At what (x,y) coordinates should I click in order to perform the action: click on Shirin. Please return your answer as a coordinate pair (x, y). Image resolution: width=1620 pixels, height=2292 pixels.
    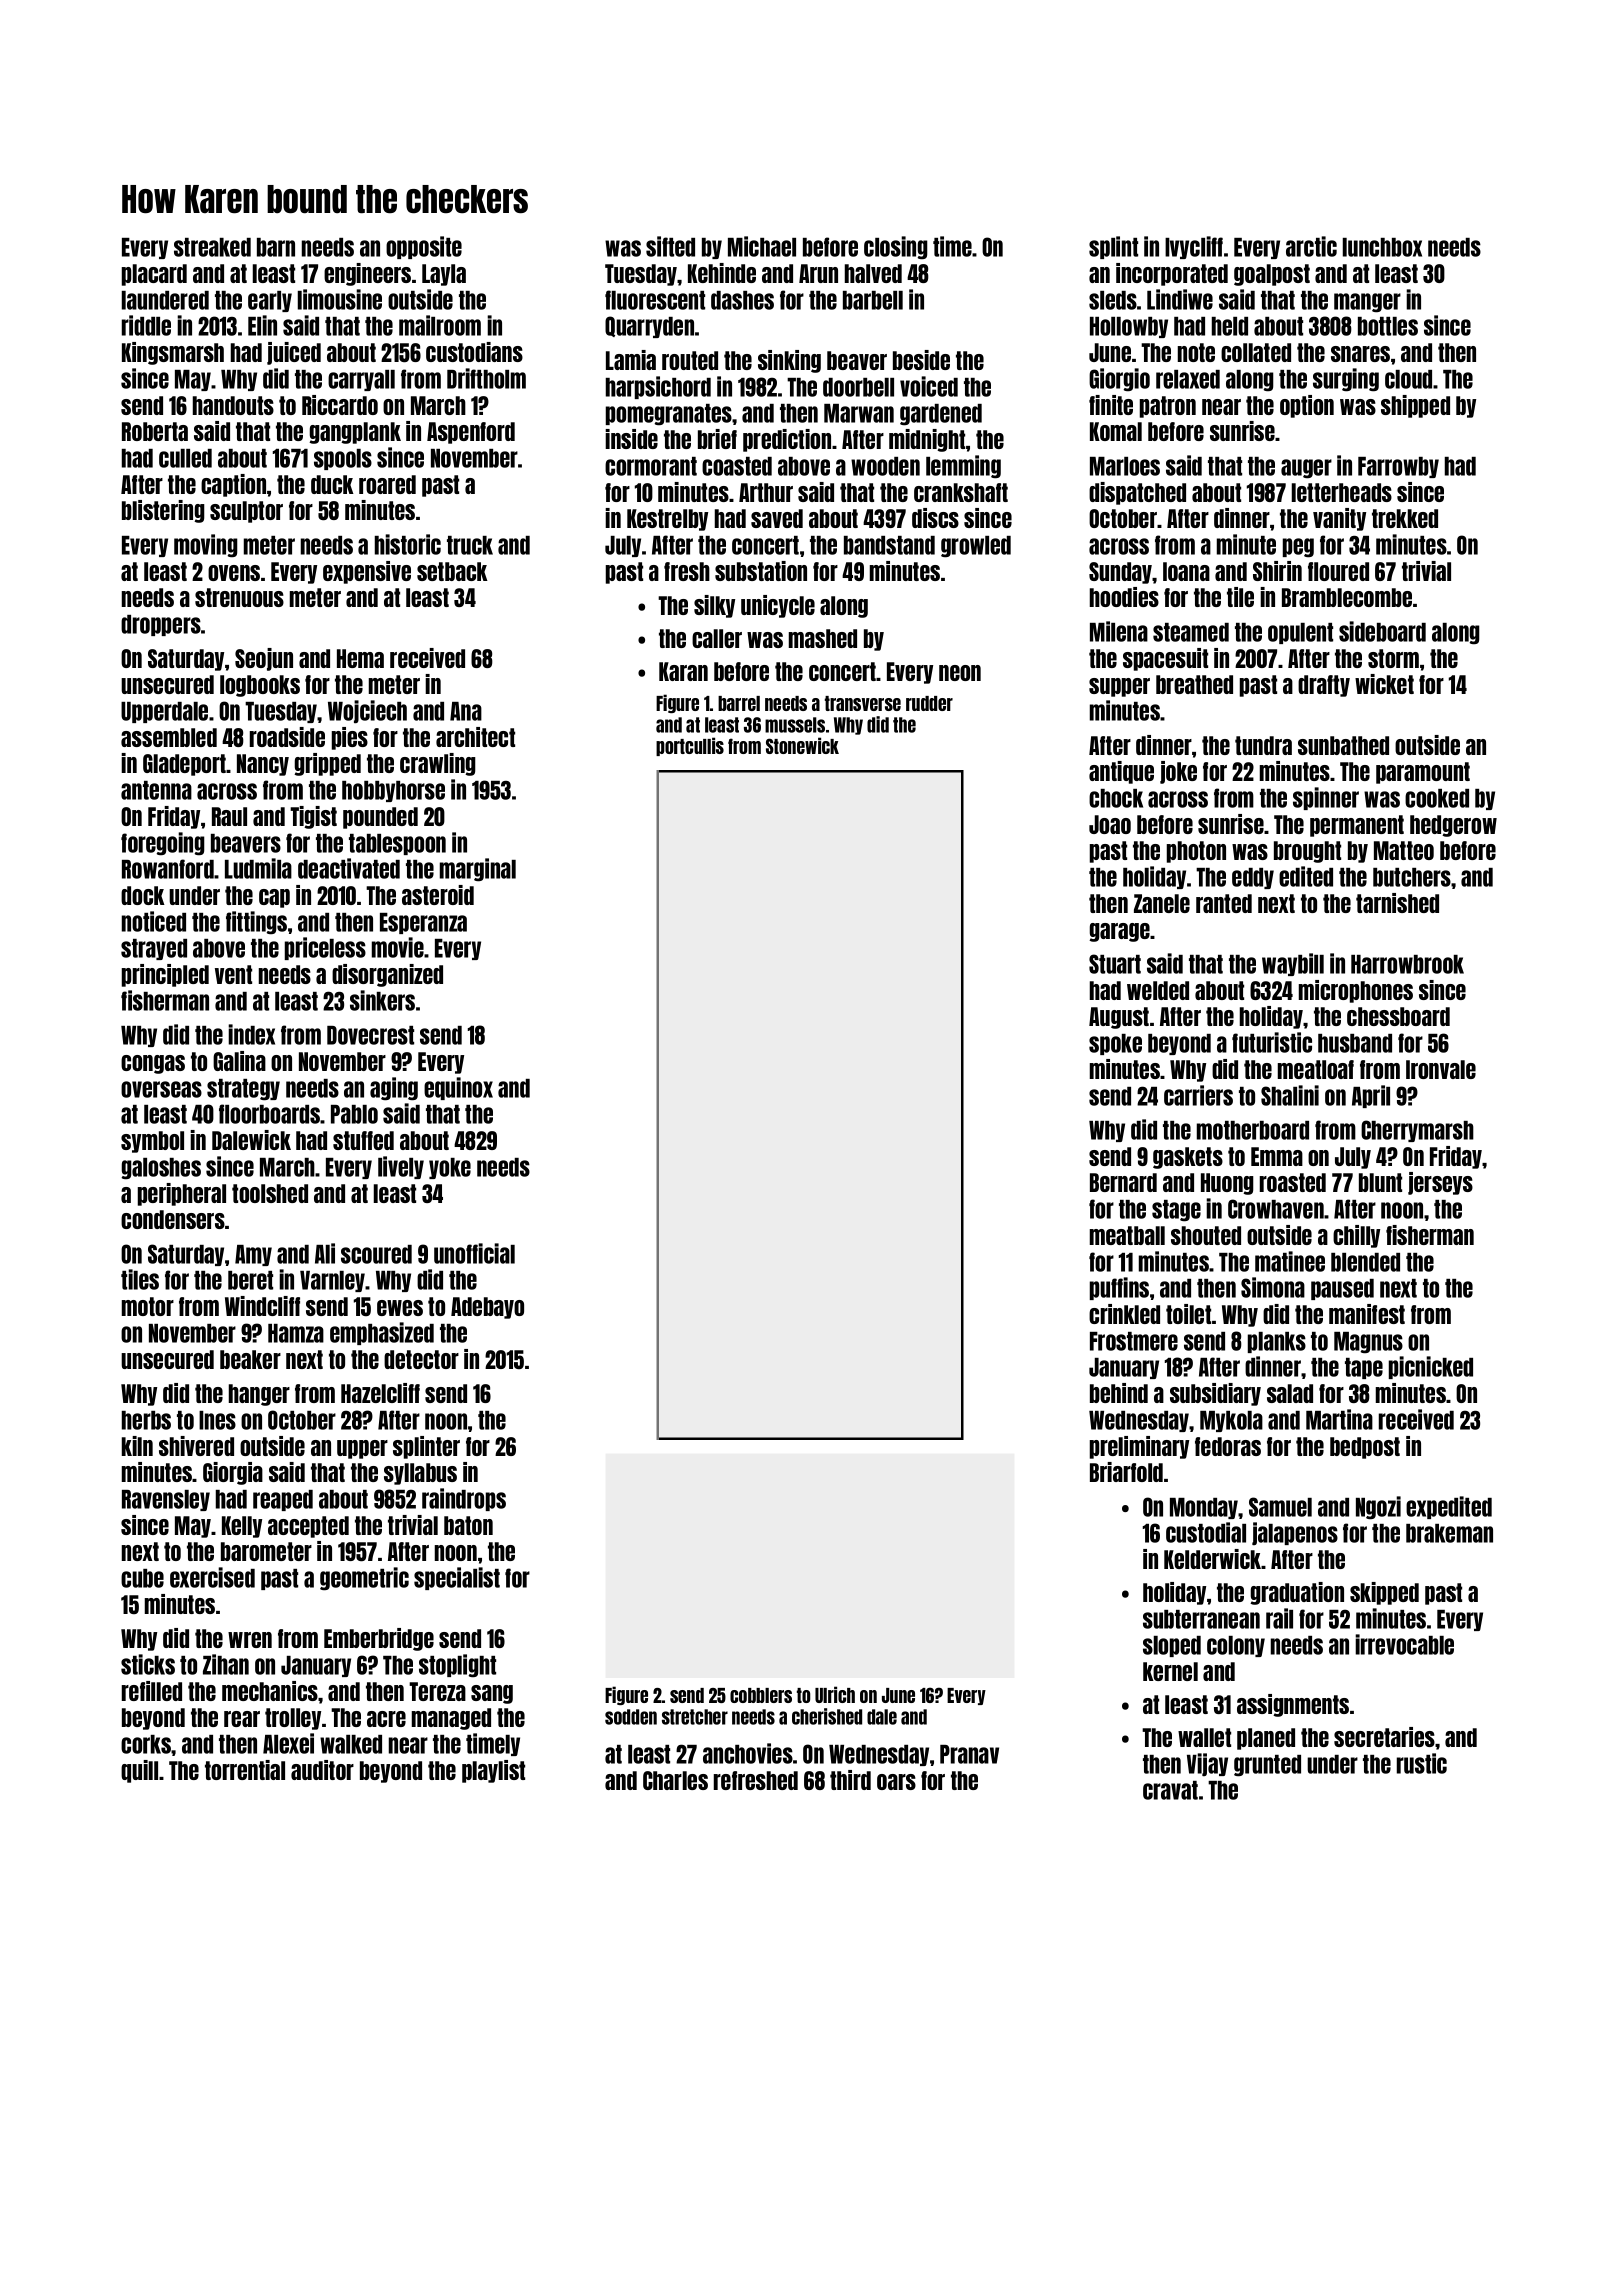
    Looking at the image, I should click on (1277, 571).
